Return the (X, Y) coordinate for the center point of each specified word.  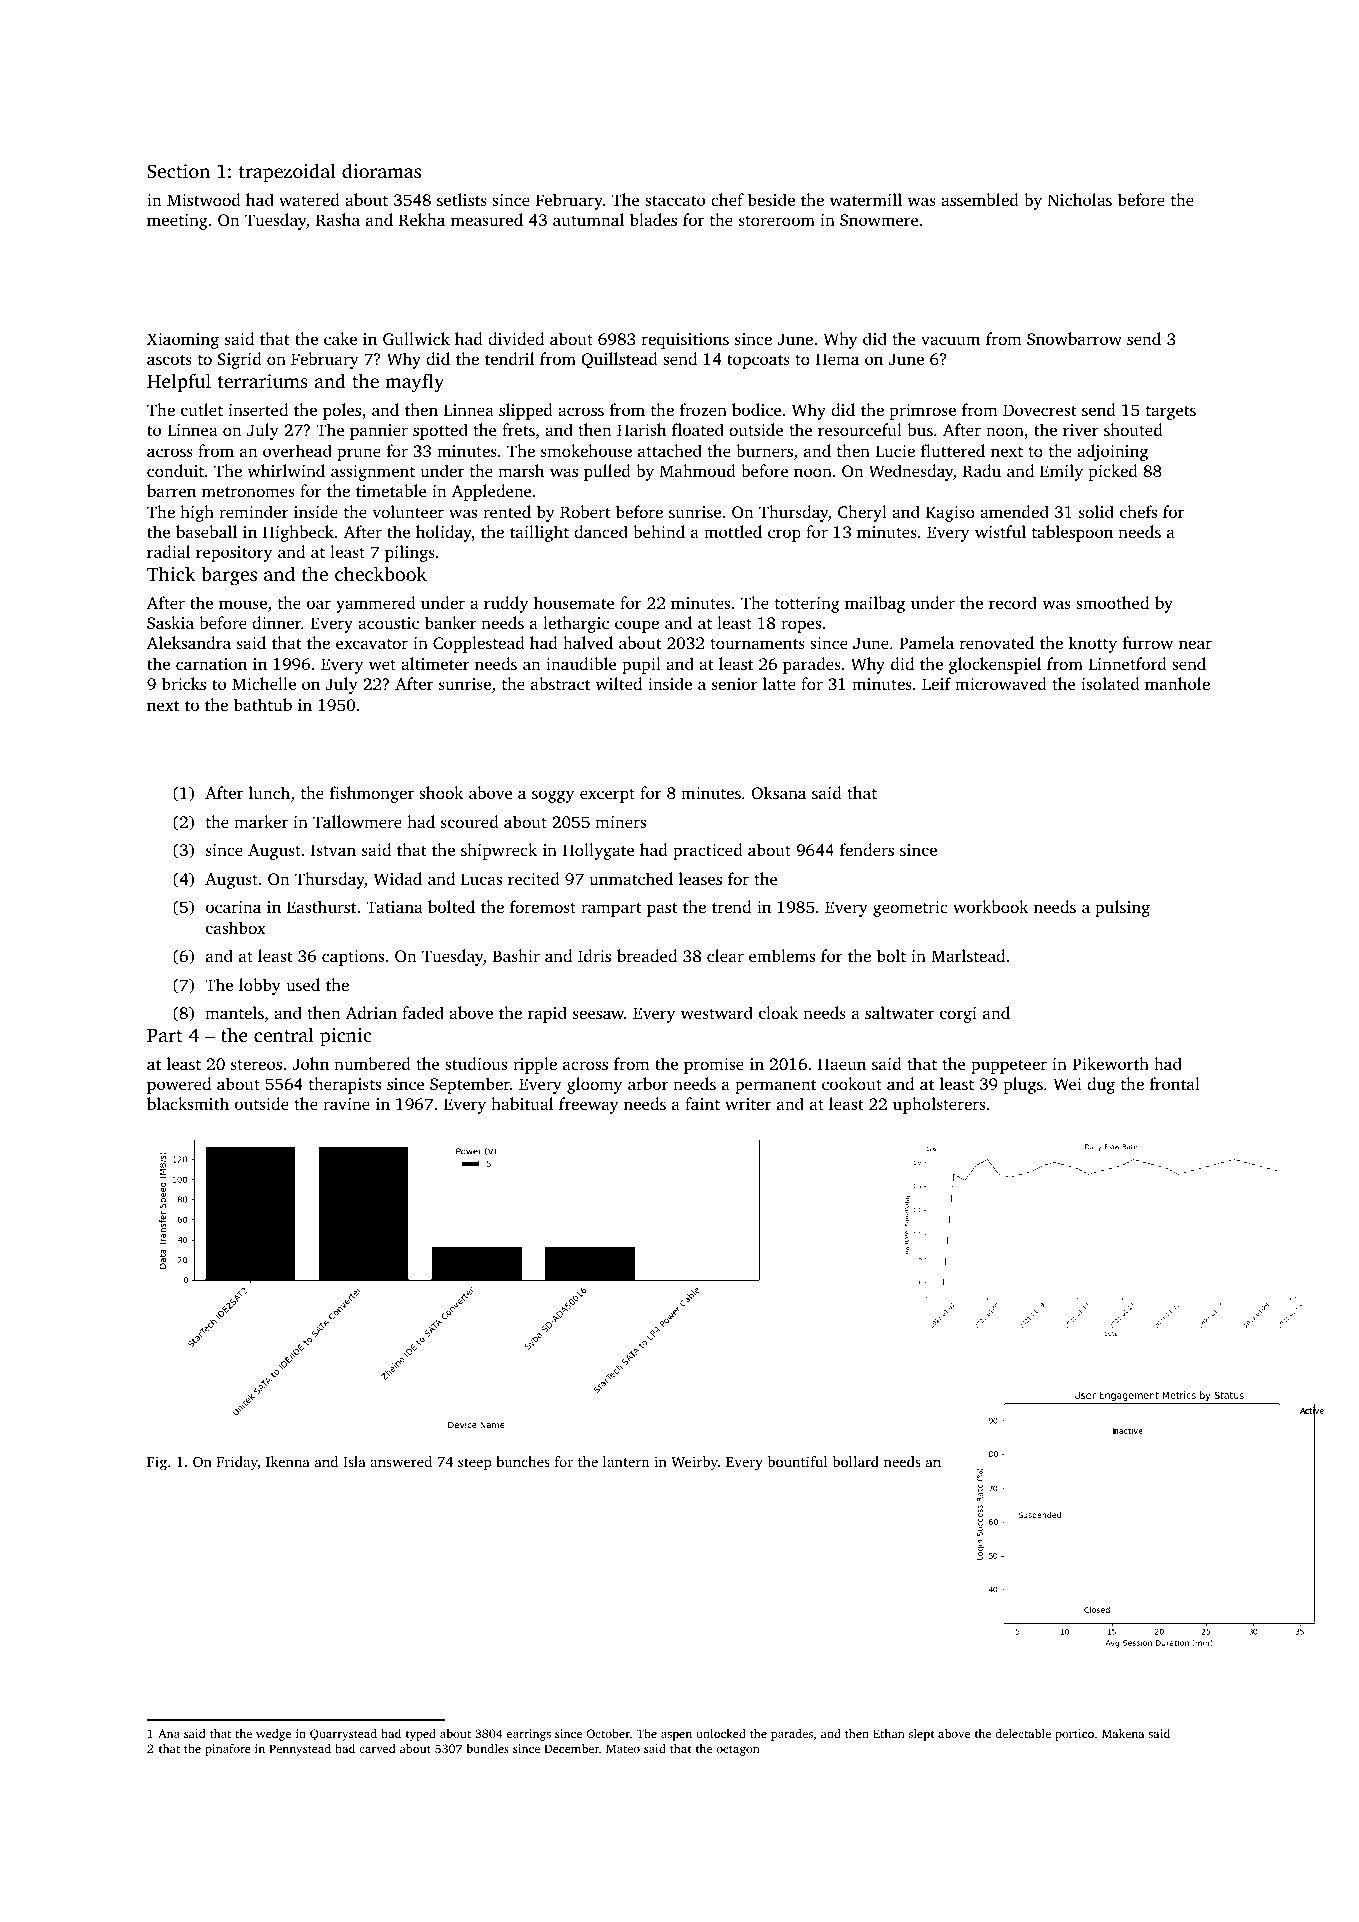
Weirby (694, 1463)
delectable (1023, 1733)
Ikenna (288, 1461)
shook (441, 792)
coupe (637, 626)
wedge (273, 1735)
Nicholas (1080, 199)
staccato (675, 200)
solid (1096, 511)
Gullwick (416, 338)
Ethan (889, 1733)
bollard (855, 1461)
